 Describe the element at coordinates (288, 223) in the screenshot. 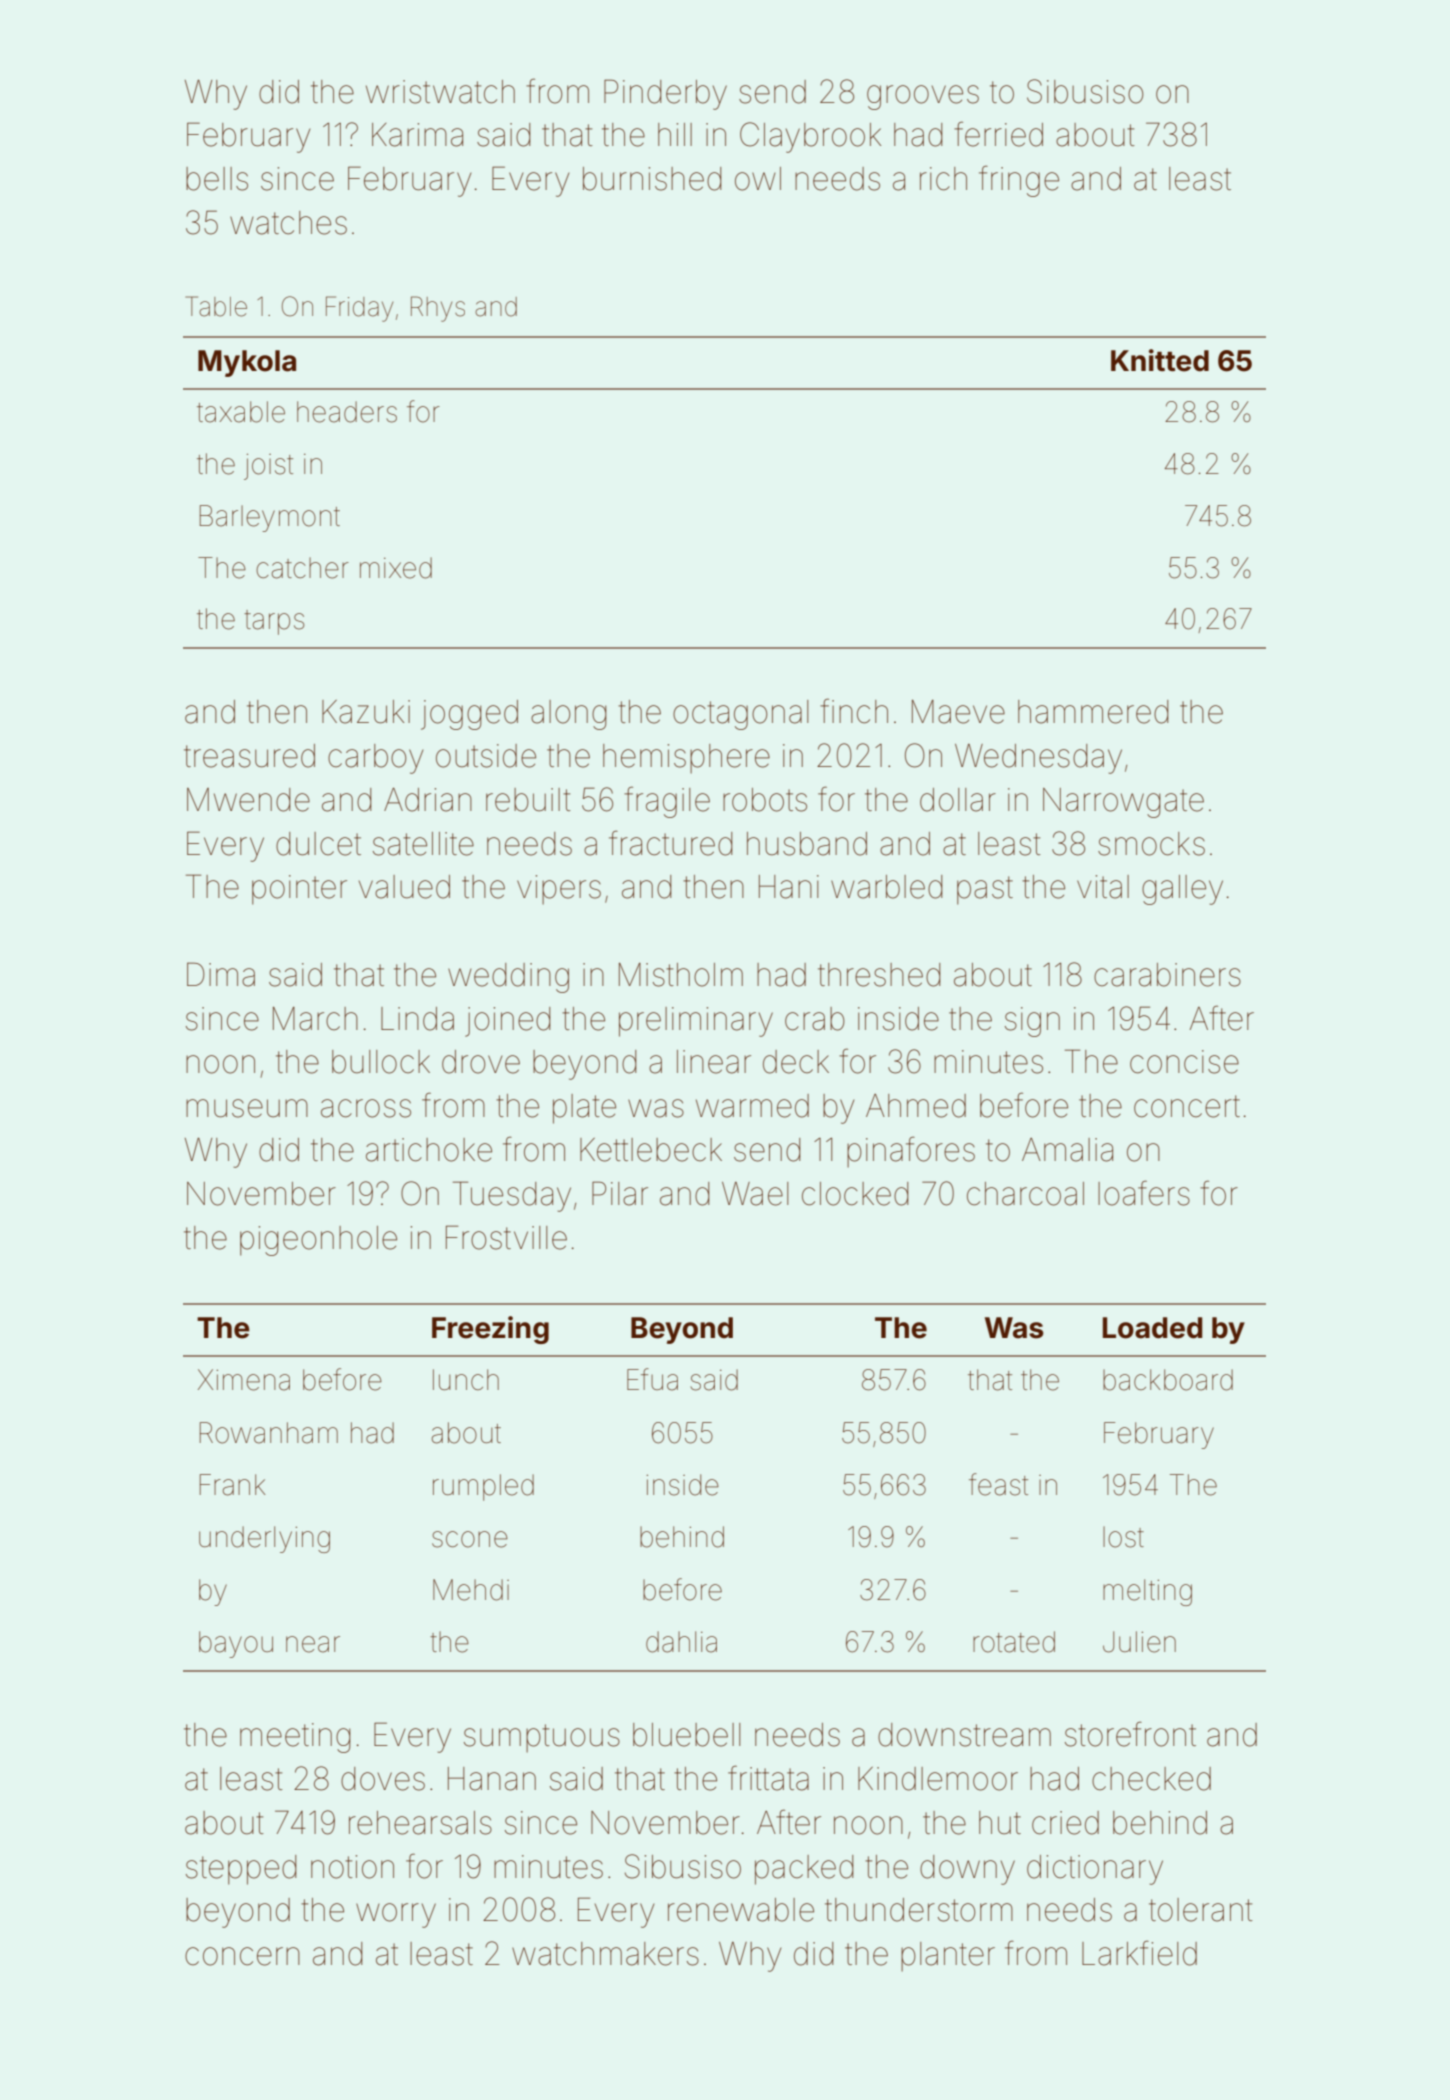

I see `watches` at that location.
